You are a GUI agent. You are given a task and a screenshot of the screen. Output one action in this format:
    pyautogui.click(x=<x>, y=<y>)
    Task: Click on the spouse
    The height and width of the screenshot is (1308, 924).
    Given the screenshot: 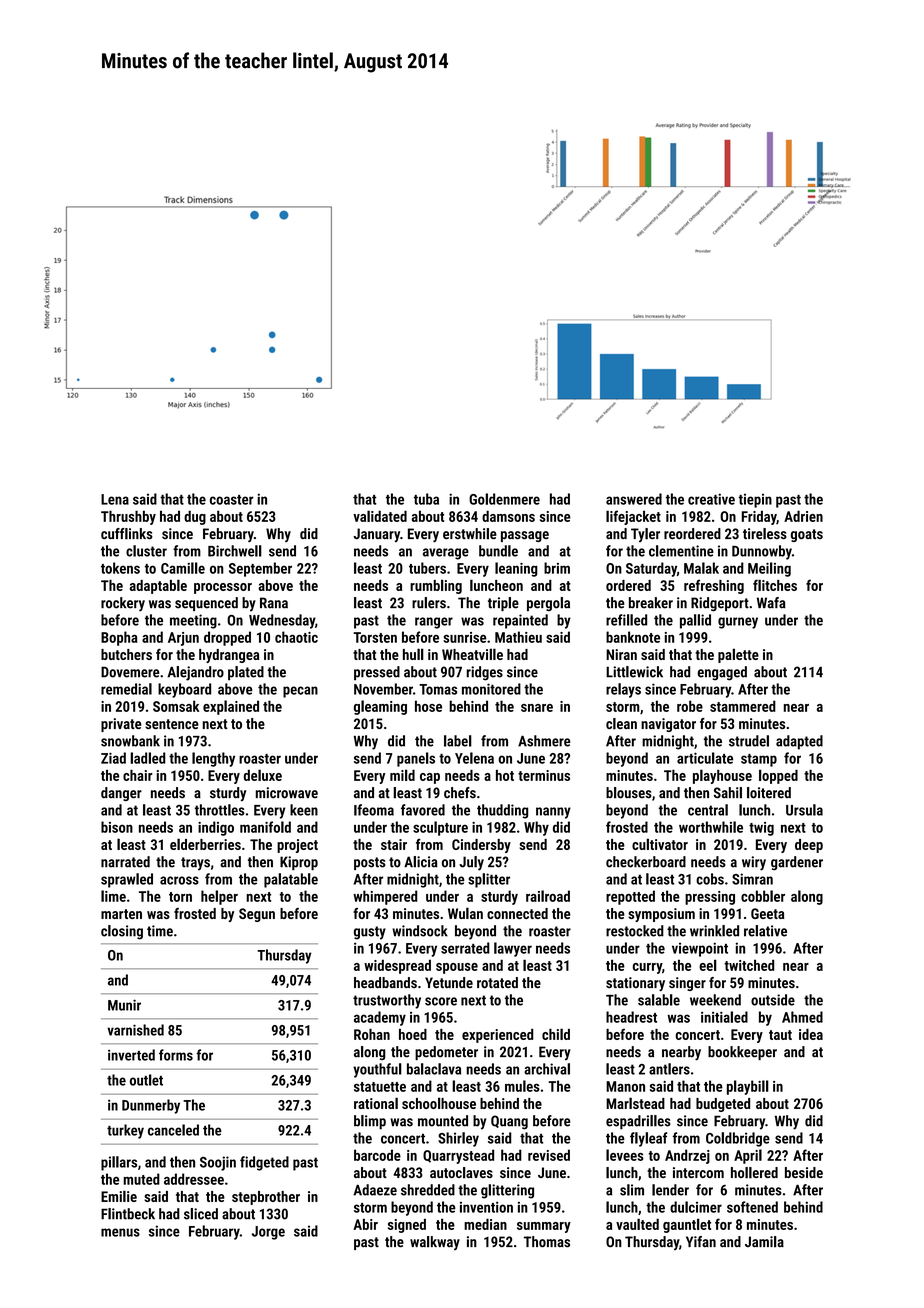 What is the action you would take?
    pyautogui.click(x=457, y=968)
